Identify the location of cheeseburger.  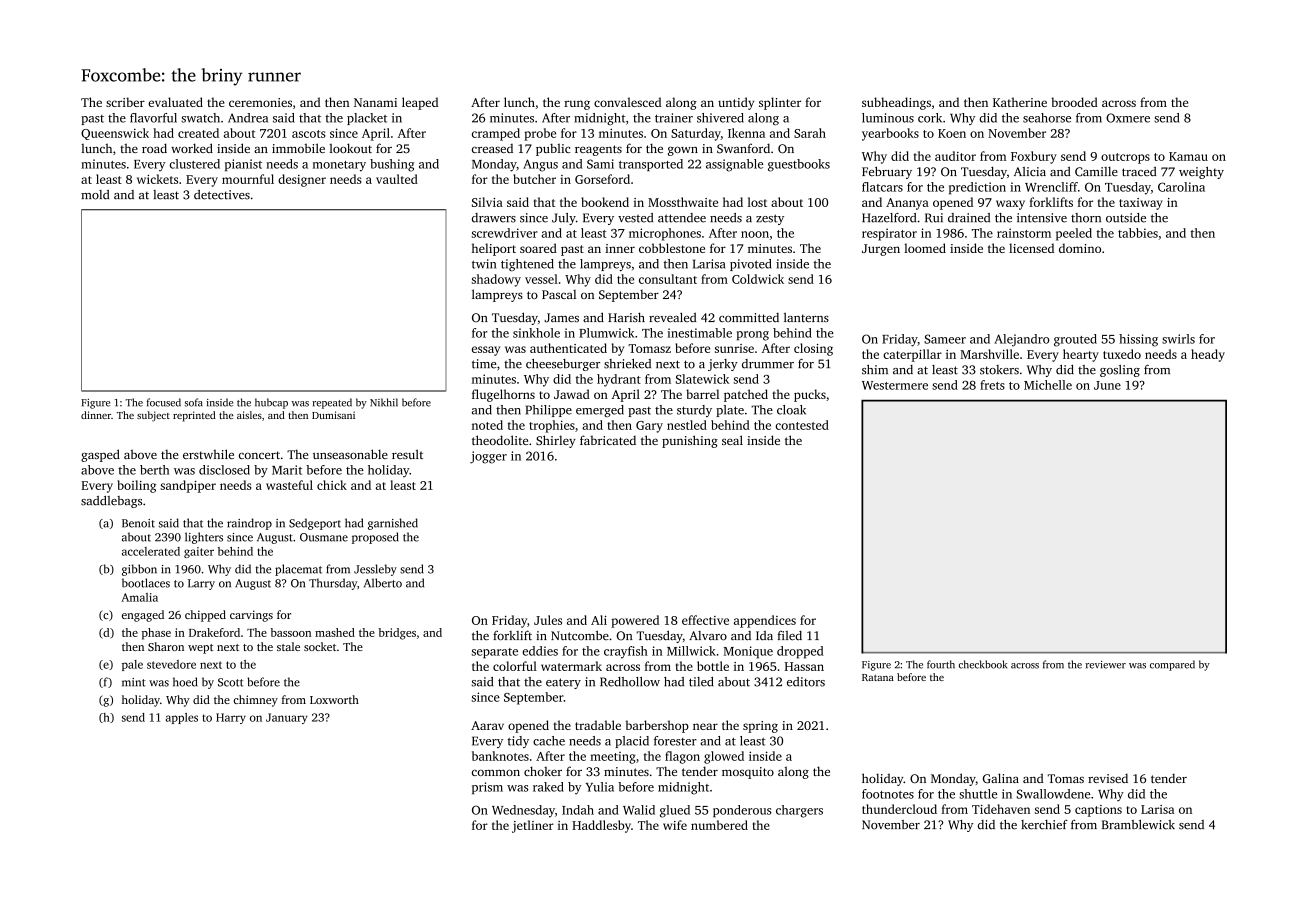
(563, 365).
